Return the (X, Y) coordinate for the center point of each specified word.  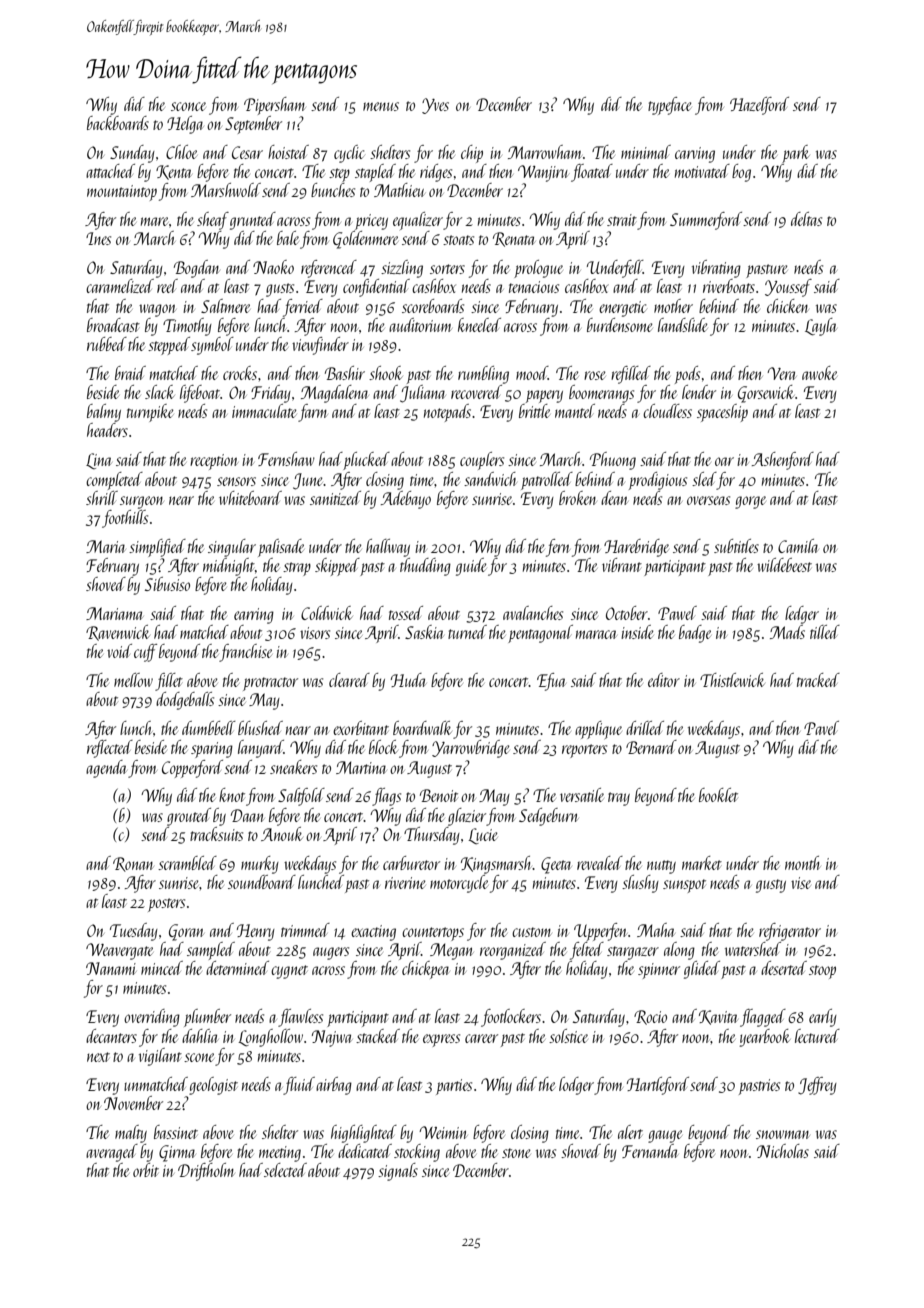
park (796, 154)
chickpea (425, 970)
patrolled (547, 481)
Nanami (111, 968)
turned (467, 632)
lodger (576, 1086)
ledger (802, 615)
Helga (185, 125)
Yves (435, 106)
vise (801, 883)
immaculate (264, 411)
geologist (213, 1086)
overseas (708, 500)
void (119, 651)
